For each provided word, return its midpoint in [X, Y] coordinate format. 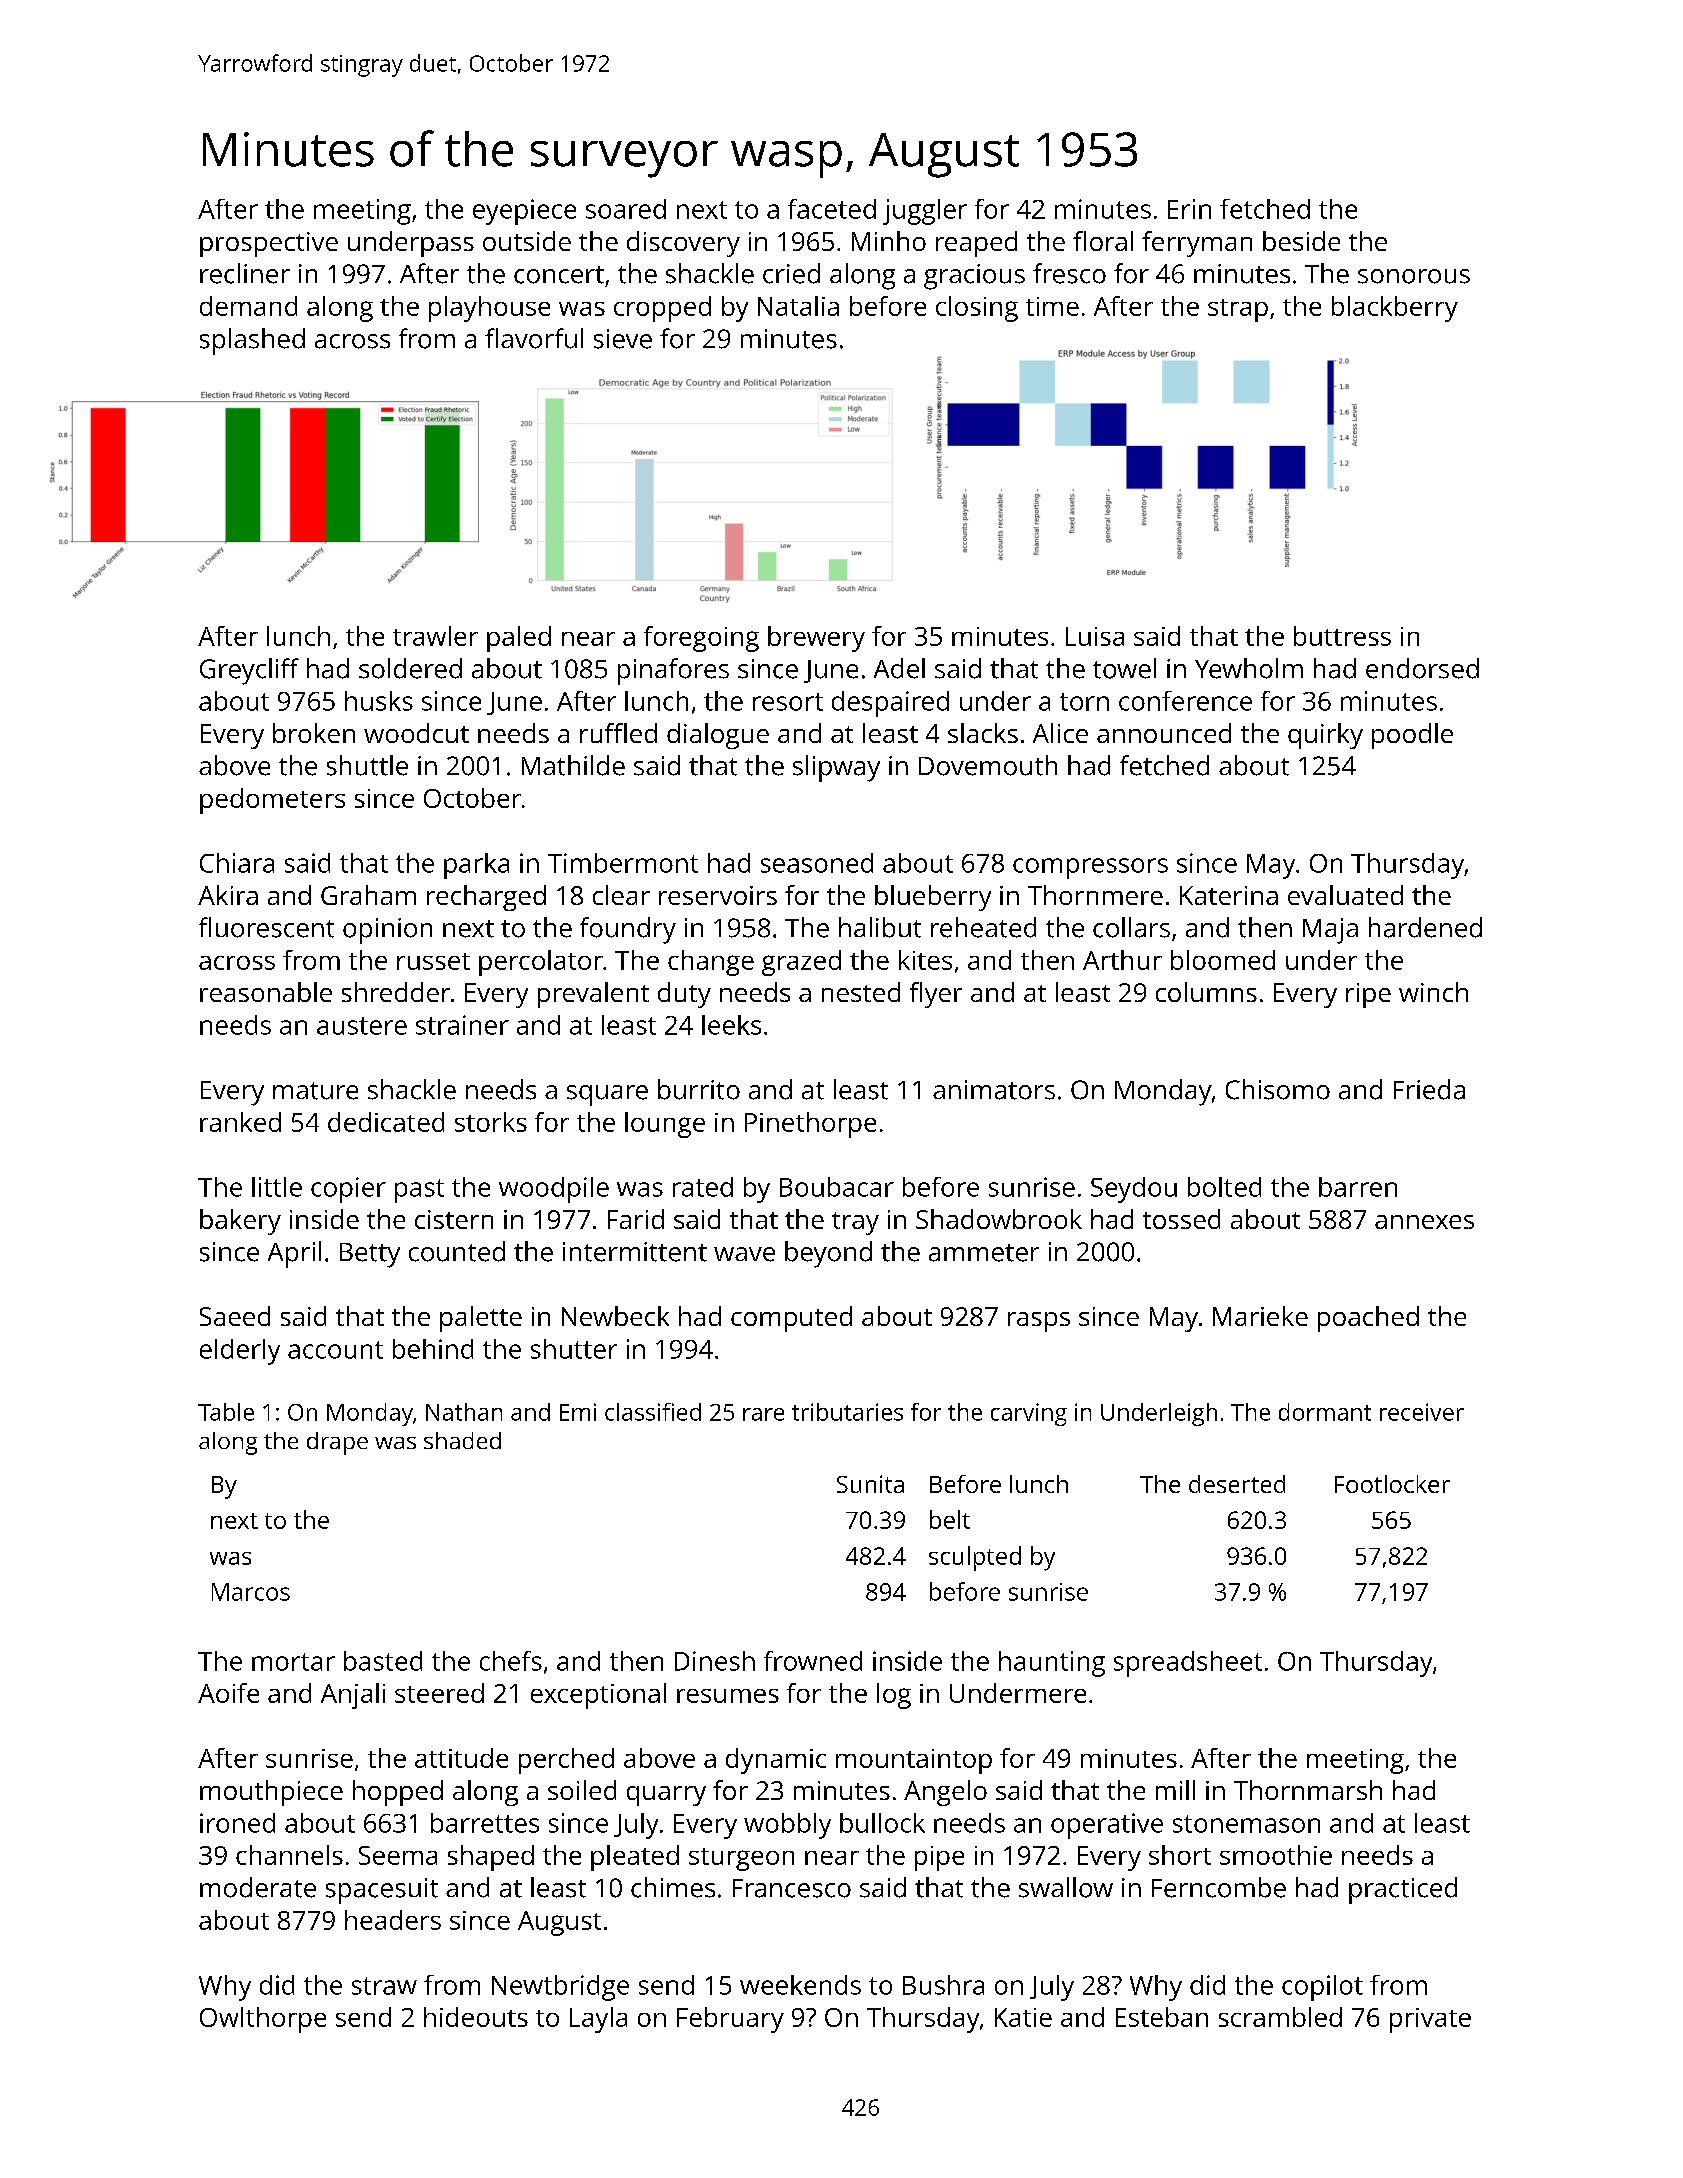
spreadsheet [1188, 1664]
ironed [237, 1823]
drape [337, 1443]
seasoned [817, 863]
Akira [228, 895]
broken [314, 733]
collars [1131, 927]
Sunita [870, 1484]
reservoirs [718, 895]
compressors [1090, 868]
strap [1238, 310]
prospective [269, 244]
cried [791, 273]
